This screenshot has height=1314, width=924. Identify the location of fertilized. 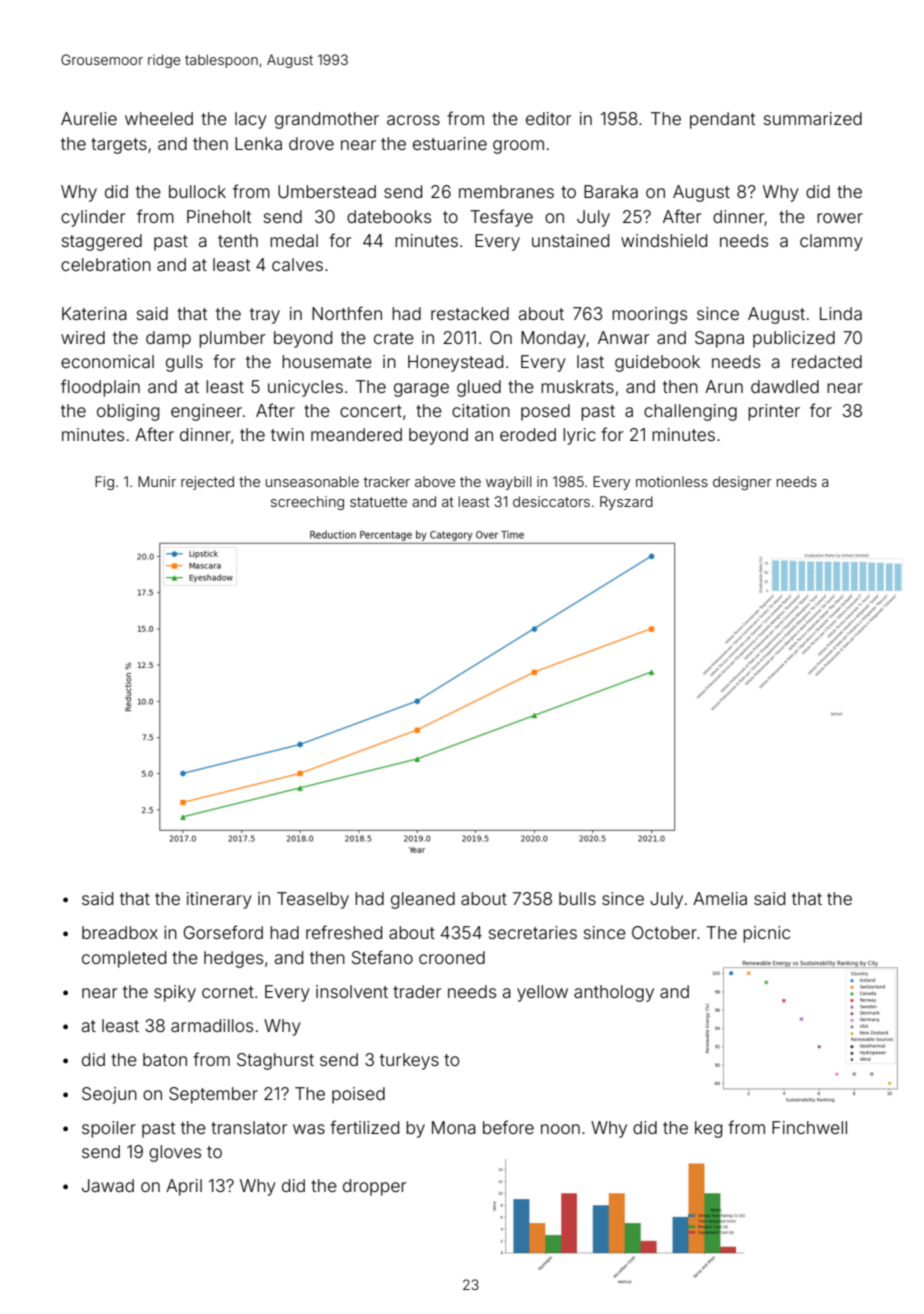
(364, 1127).
